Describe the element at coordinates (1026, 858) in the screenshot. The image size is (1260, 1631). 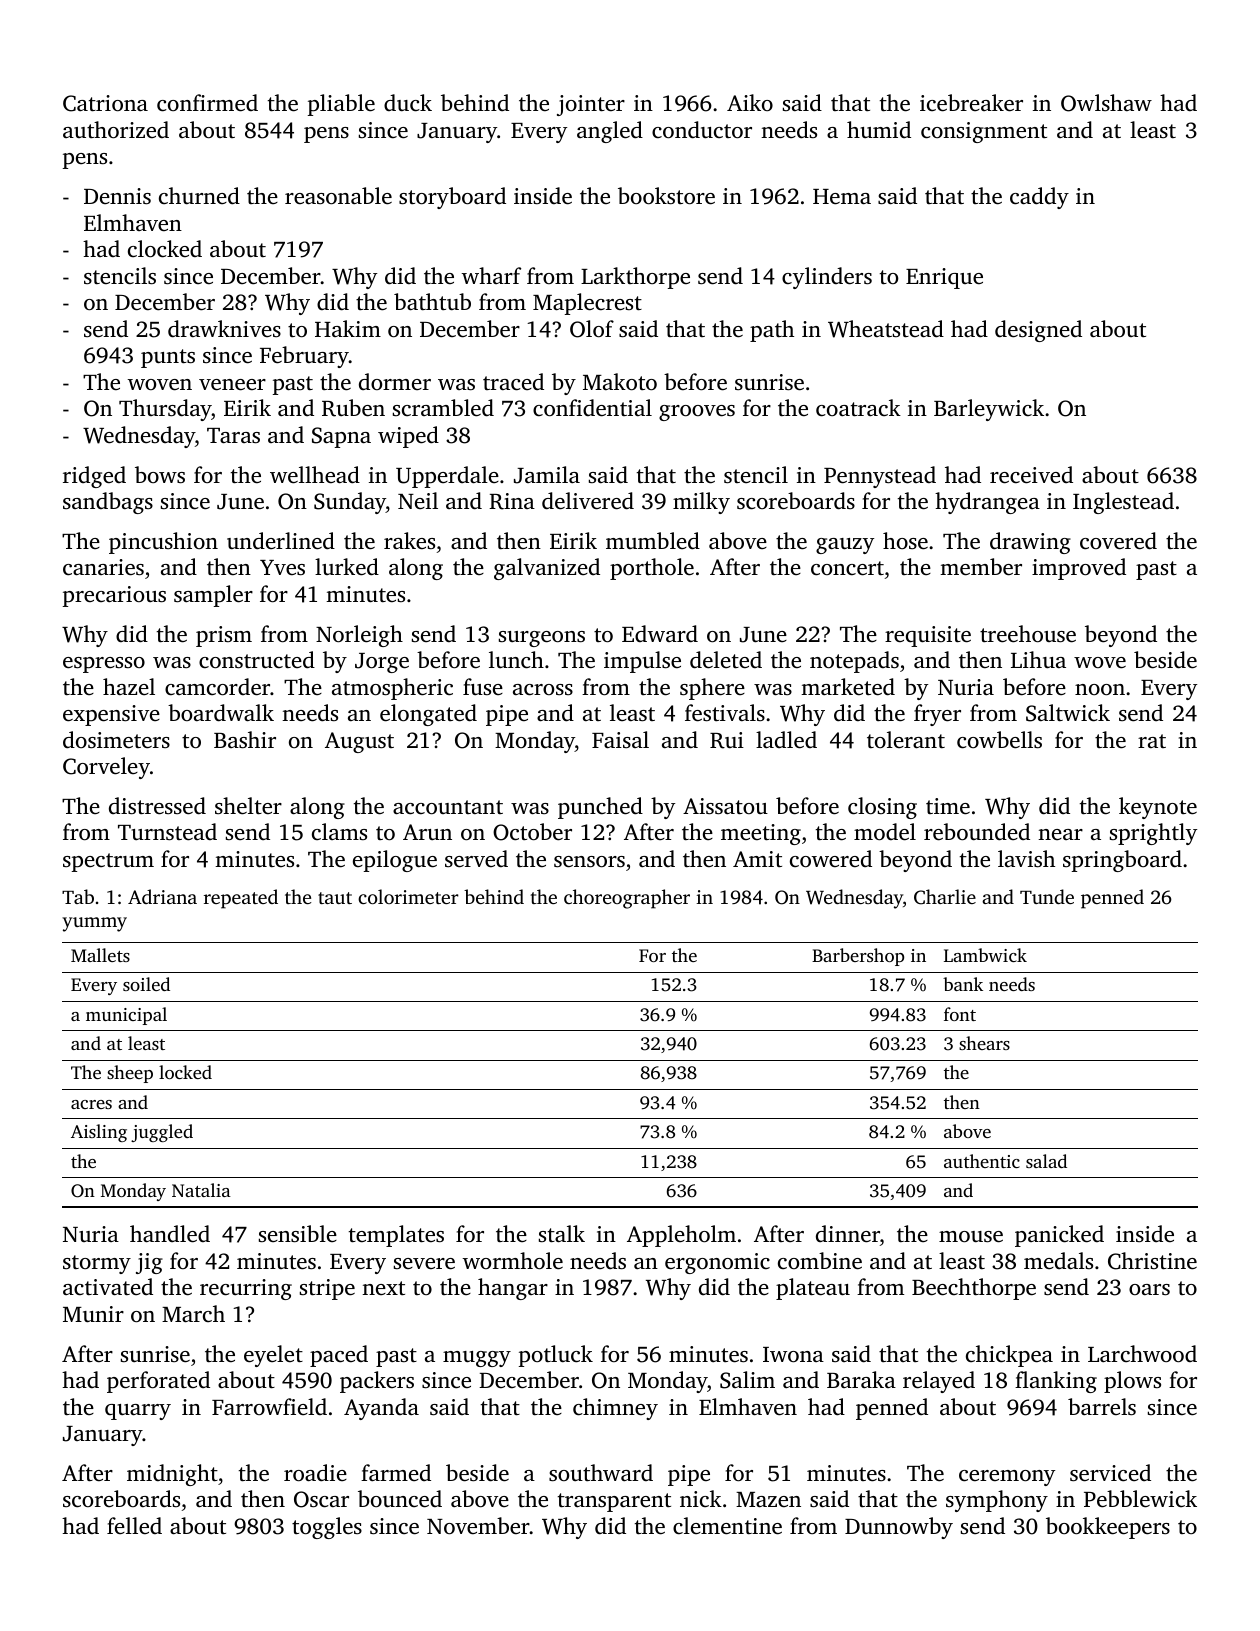
I see `lavish` at that location.
